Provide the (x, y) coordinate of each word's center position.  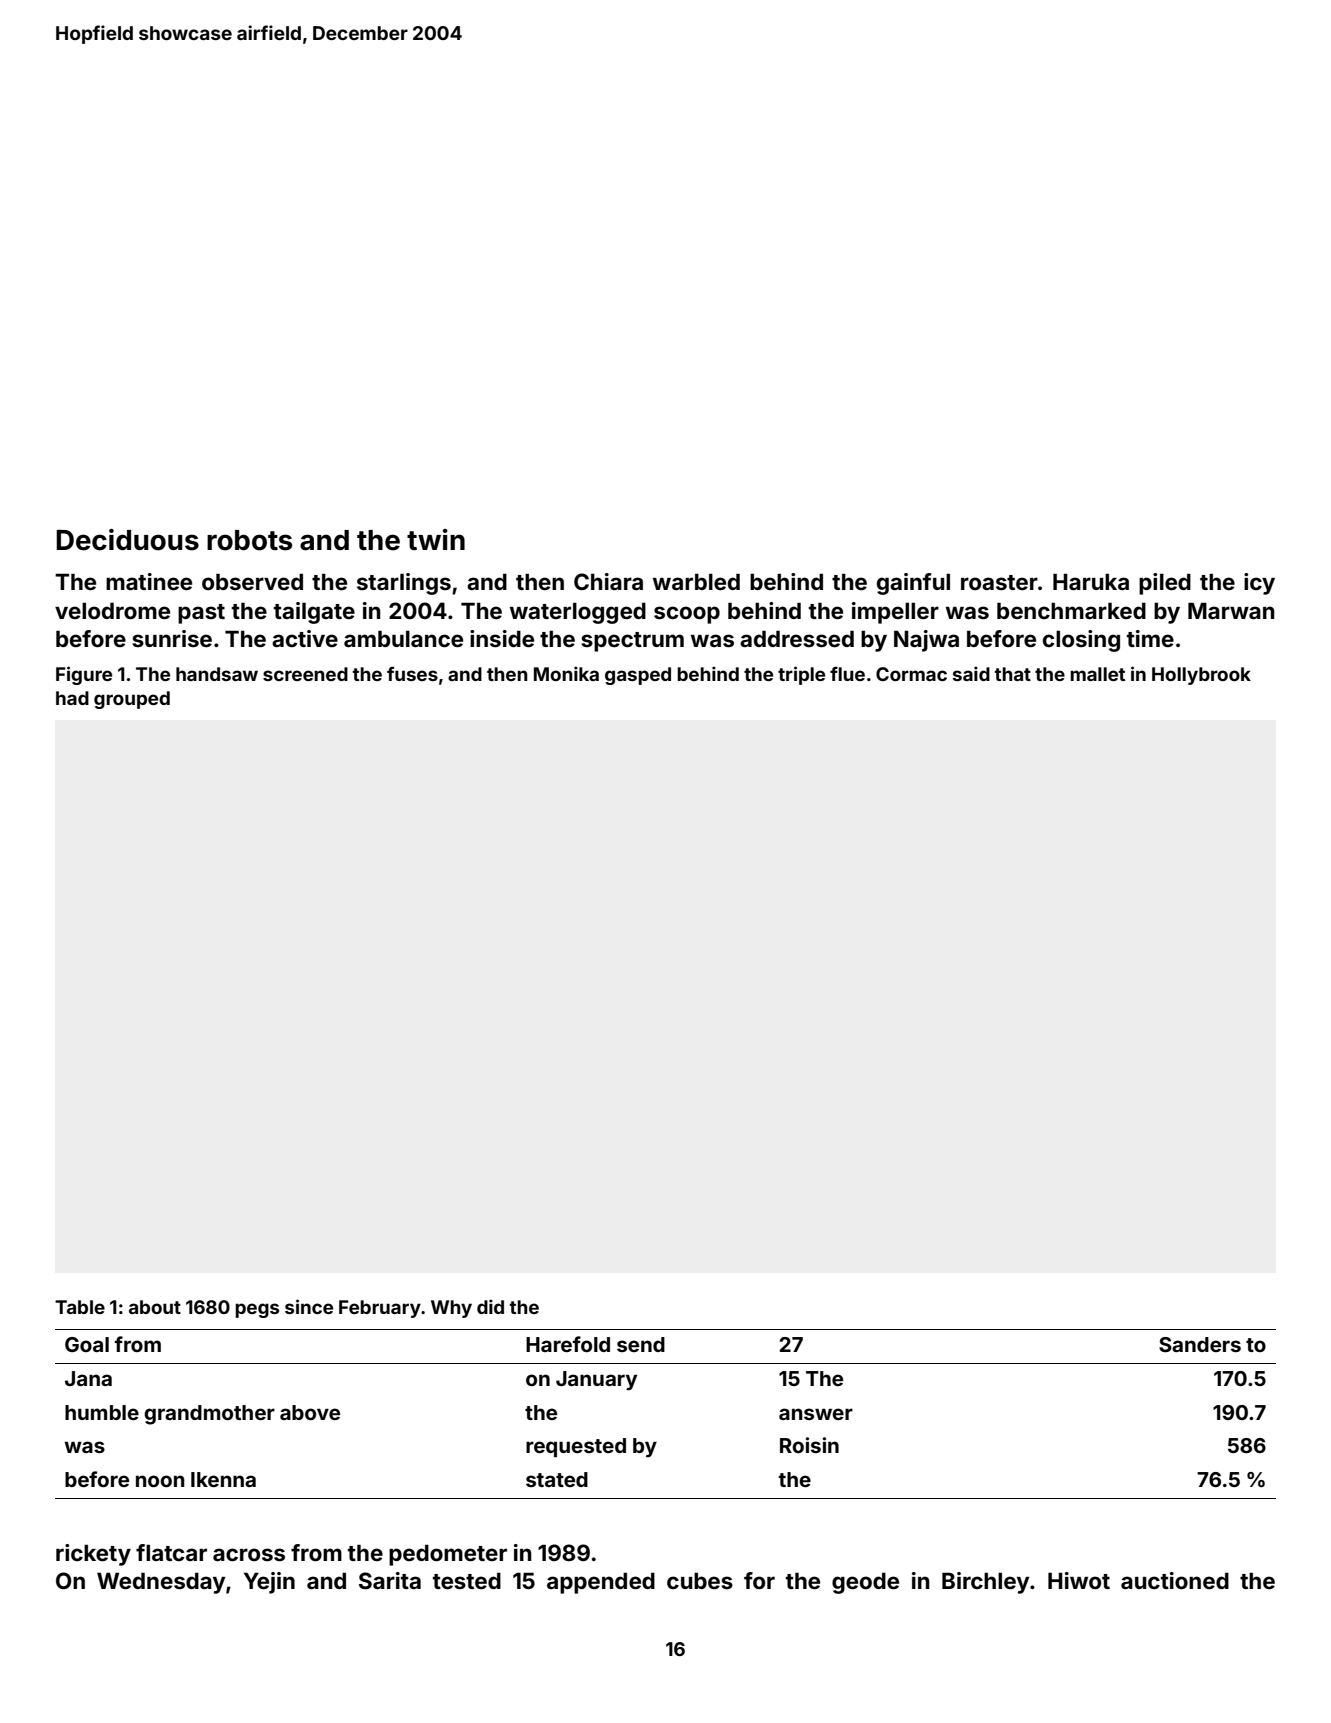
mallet (1097, 674)
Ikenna (223, 1479)
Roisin (809, 1445)
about (155, 1307)
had (72, 698)
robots (249, 540)
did (490, 1306)
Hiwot (1079, 1580)
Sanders (1200, 1344)
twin (436, 539)
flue (847, 673)
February (380, 1309)
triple (801, 675)
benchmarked (1071, 610)
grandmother (209, 1415)
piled (1165, 584)
